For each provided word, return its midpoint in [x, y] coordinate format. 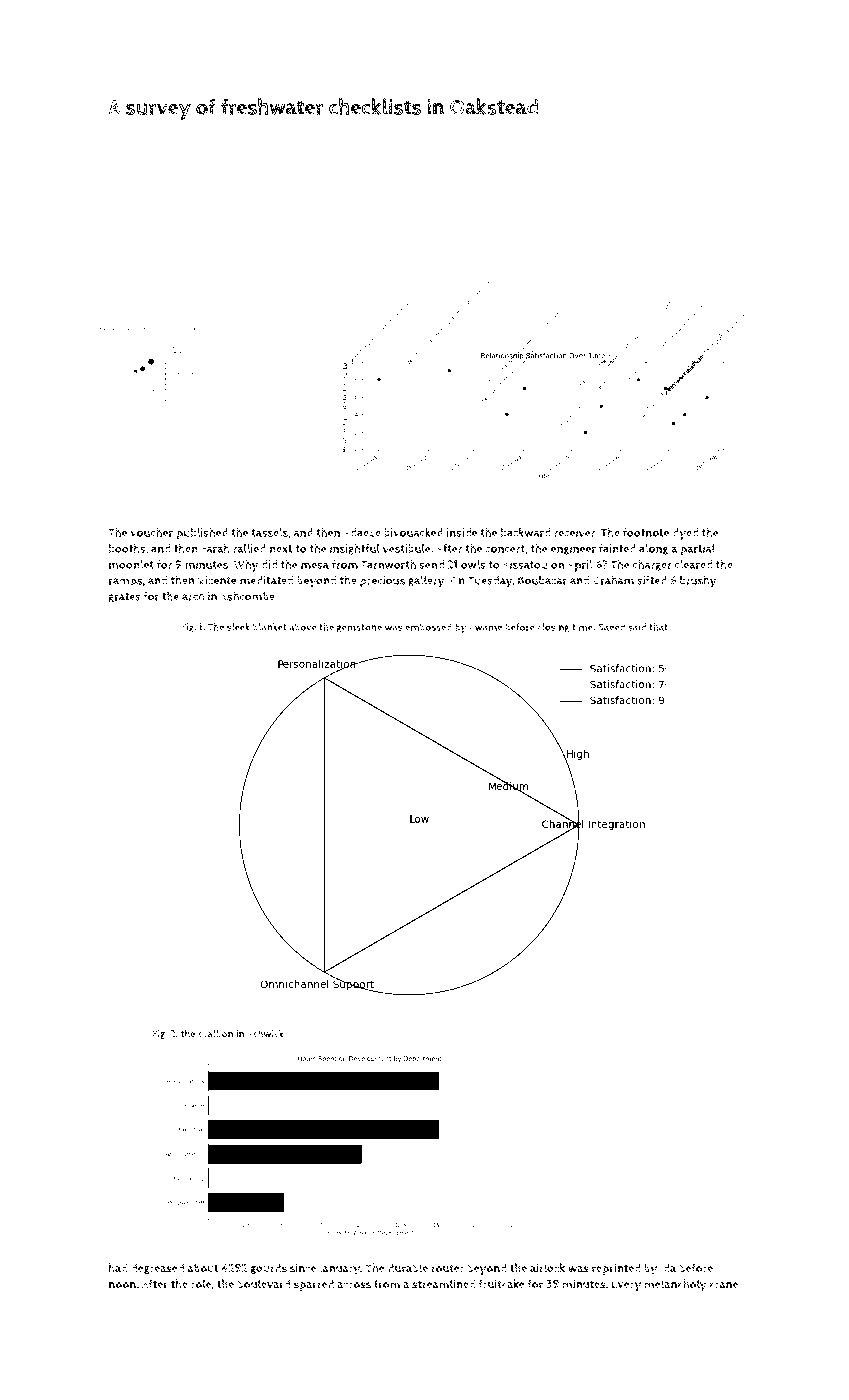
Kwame [485, 627]
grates [125, 598]
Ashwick [265, 1034]
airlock [547, 1268]
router [447, 1268]
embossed [428, 627]
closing [553, 628]
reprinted [616, 1269]
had [118, 1268]
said [637, 627]
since [303, 1268]
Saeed [611, 627]
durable [408, 1268]
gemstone [359, 628]
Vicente [217, 580]
